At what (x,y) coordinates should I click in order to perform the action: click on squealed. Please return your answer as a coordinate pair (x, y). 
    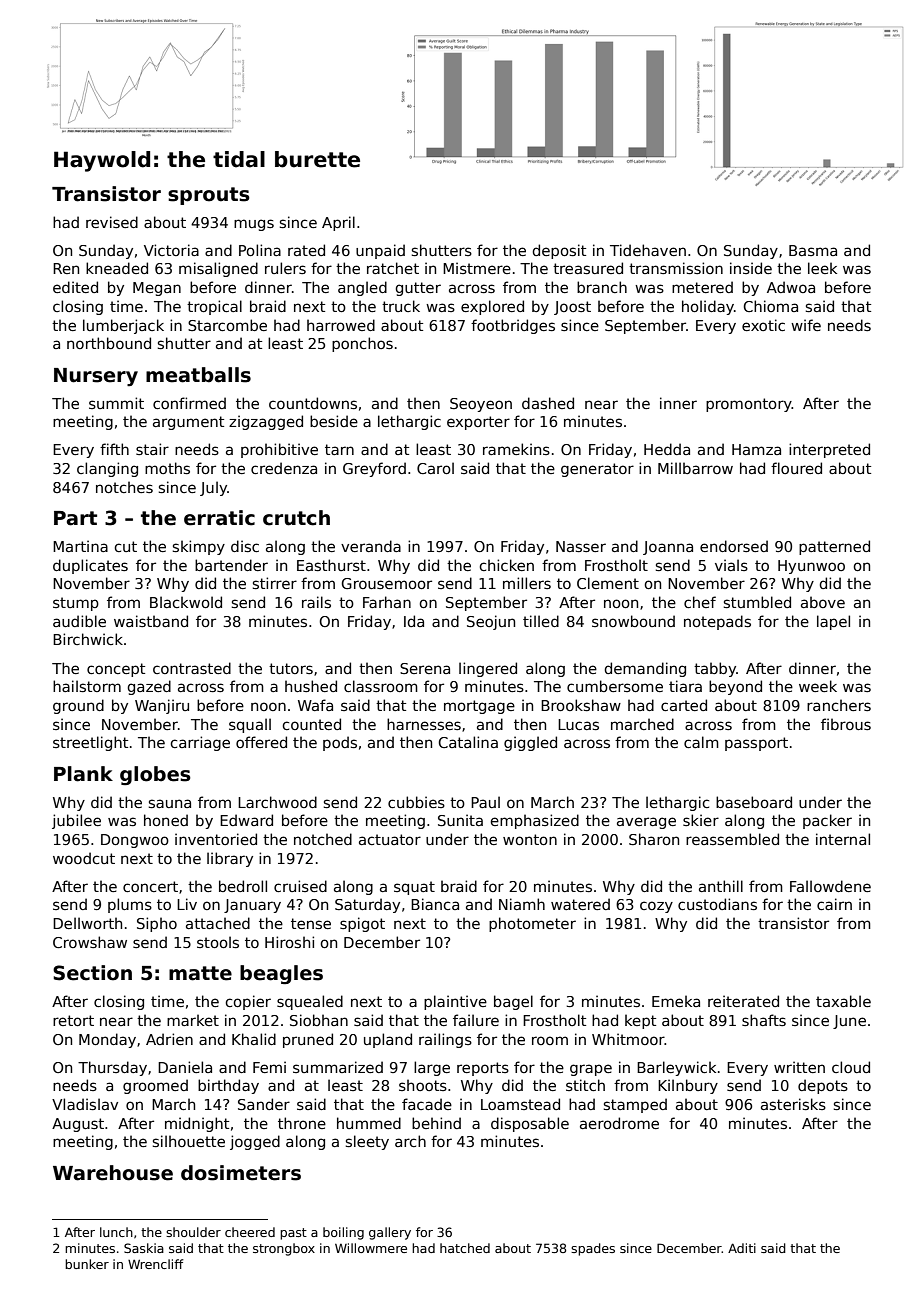
    Looking at the image, I should click on (310, 1002).
